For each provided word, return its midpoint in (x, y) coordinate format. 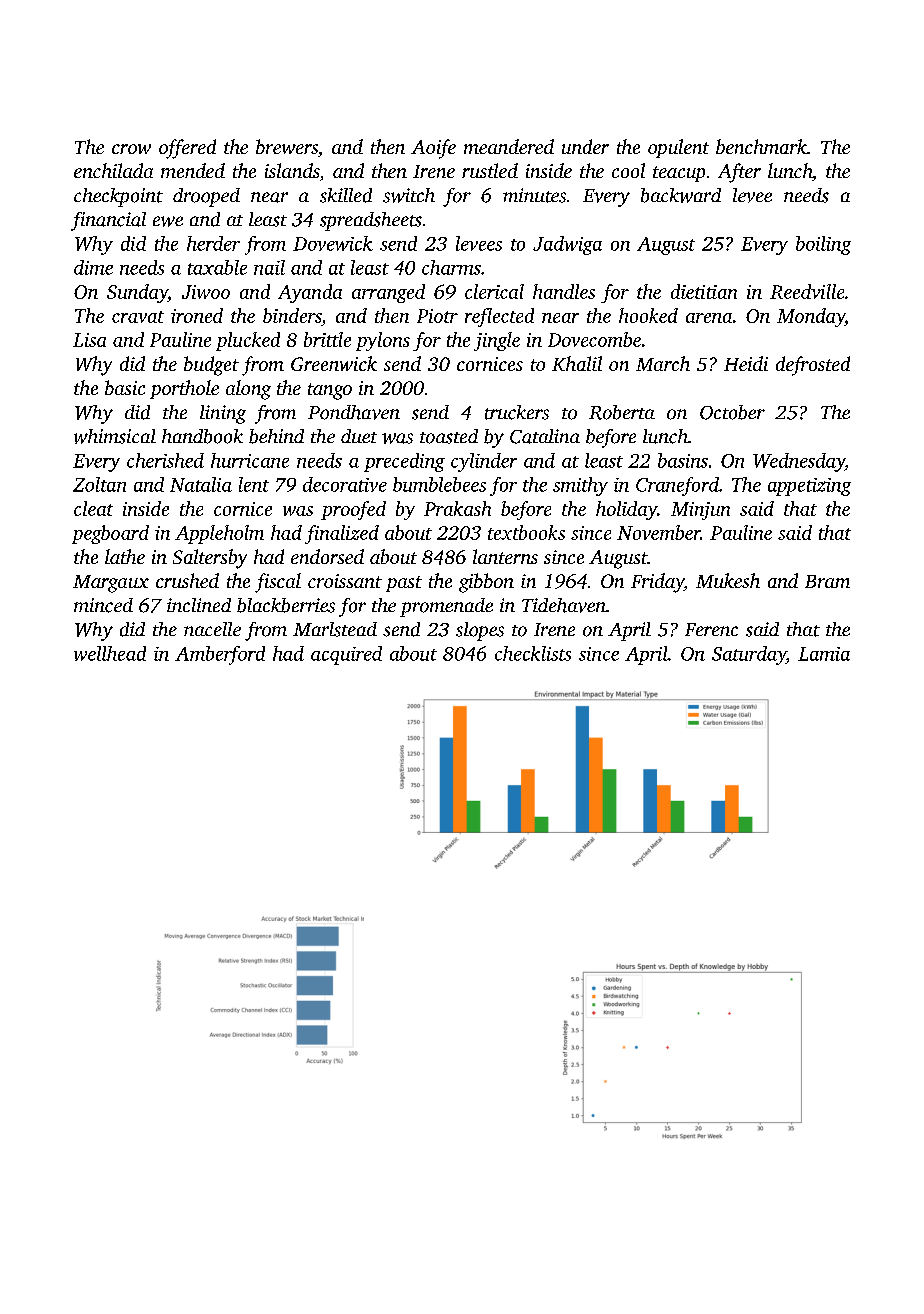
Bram (827, 581)
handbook (202, 436)
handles (564, 291)
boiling (823, 245)
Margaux (111, 584)
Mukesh (728, 580)
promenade (446, 607)
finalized (342, 534)
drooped (206, 197)
